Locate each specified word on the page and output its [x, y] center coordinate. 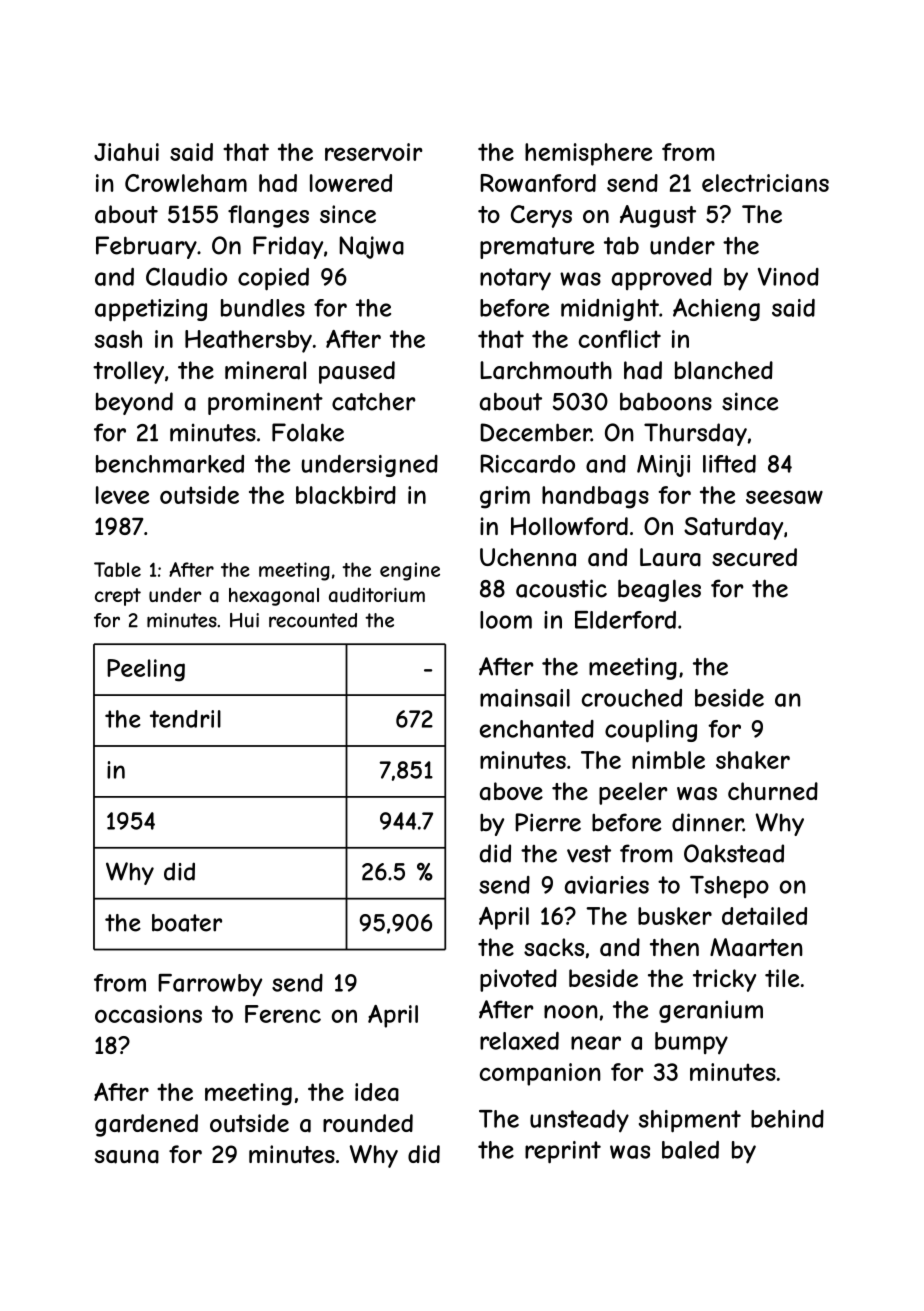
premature [537, 248]
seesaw [784, 497]
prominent [265, 403]
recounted [313, 620]
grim [505, 497]
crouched [632, 698]
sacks [554, 947]
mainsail [525, 698]
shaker [753, 760]
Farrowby [210, 985]
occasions [148, 1014]
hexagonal [274, 597]
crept [118, 597]
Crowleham [186, 183]
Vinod [788, 277]
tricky [724, 980]
